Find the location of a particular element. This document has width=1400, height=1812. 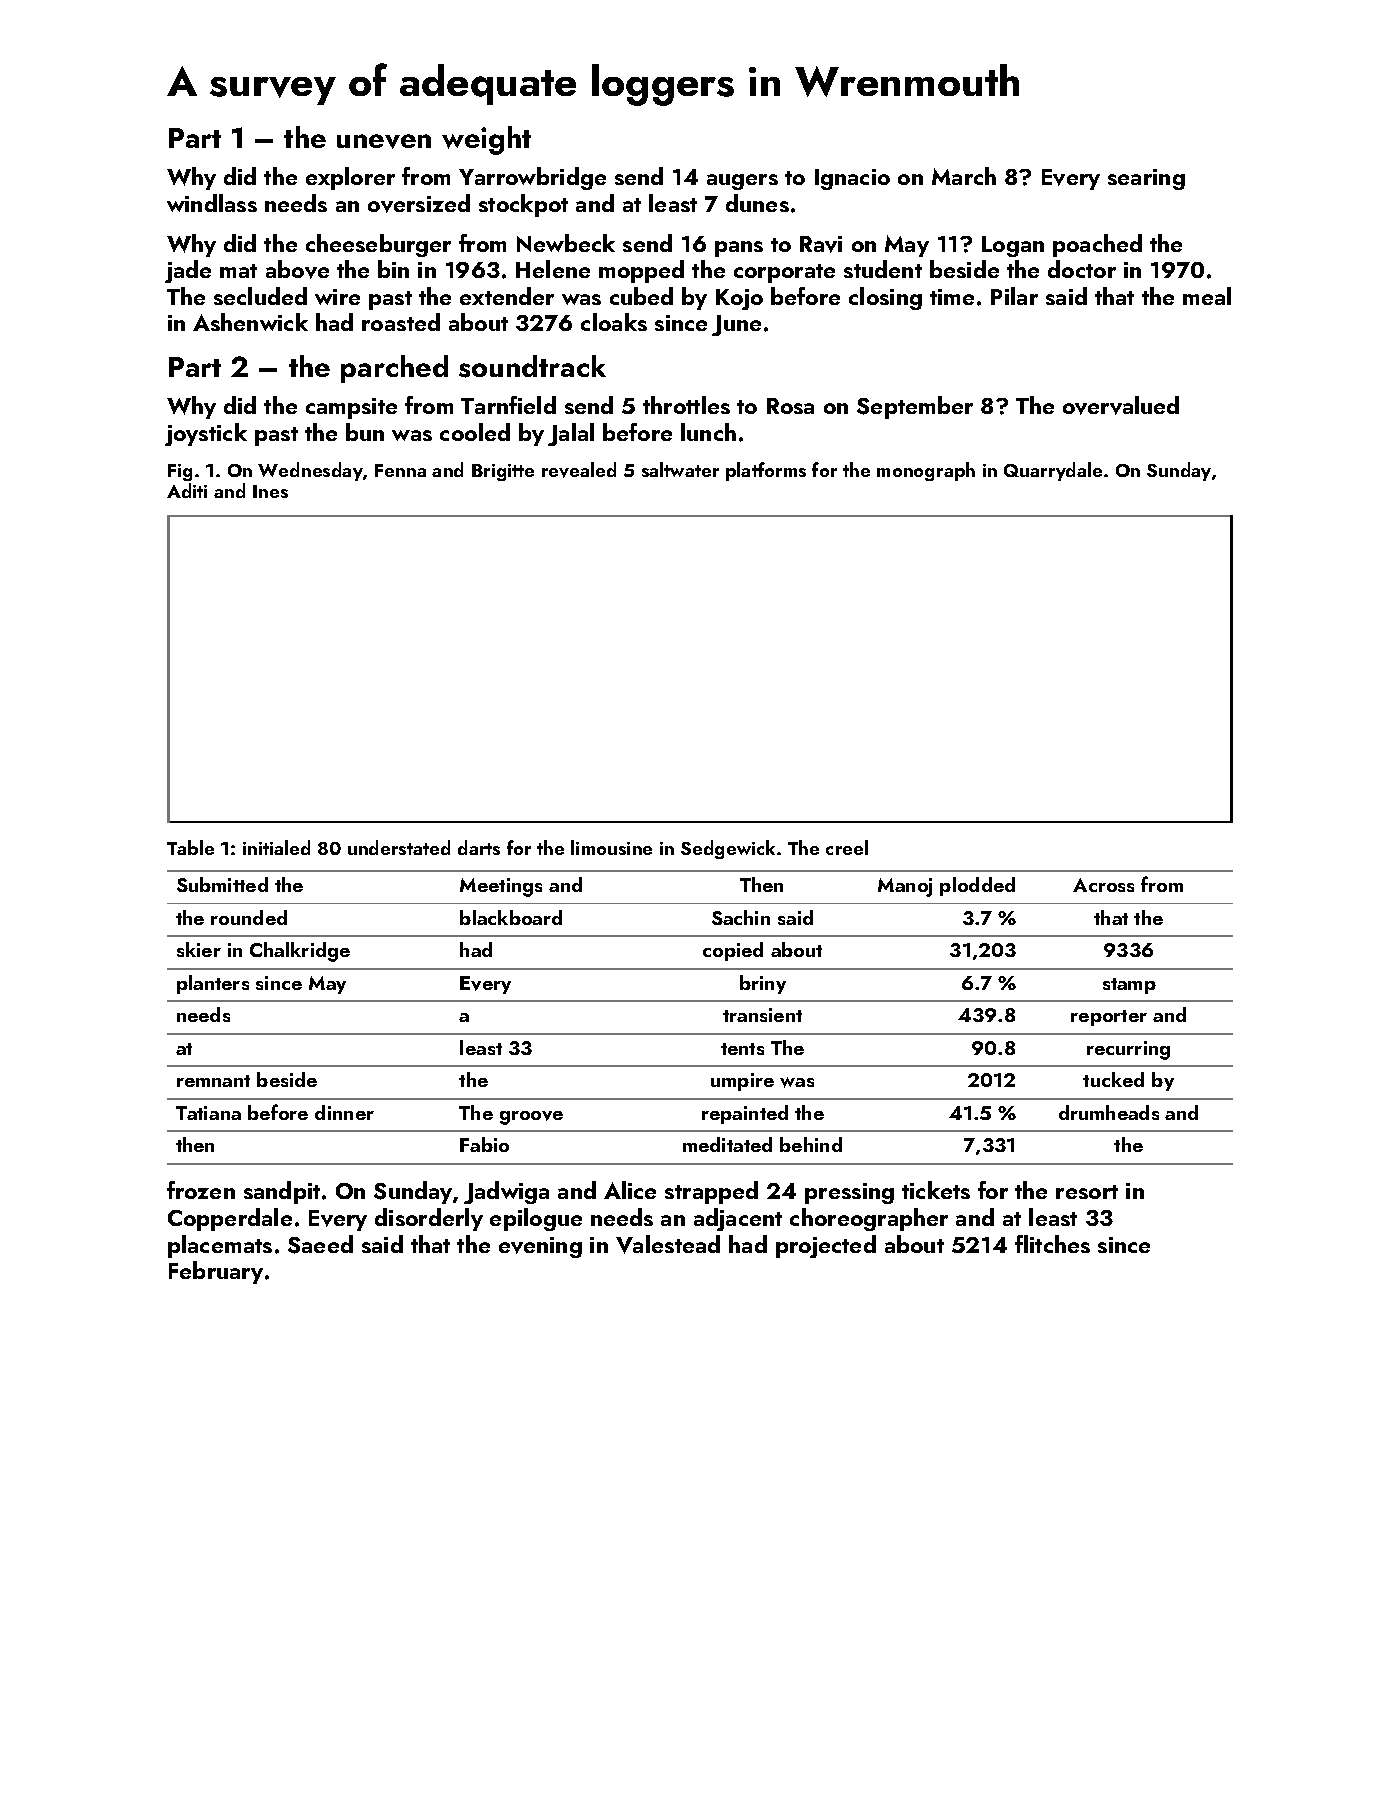

searing is located at coordinates (1146, 179).
